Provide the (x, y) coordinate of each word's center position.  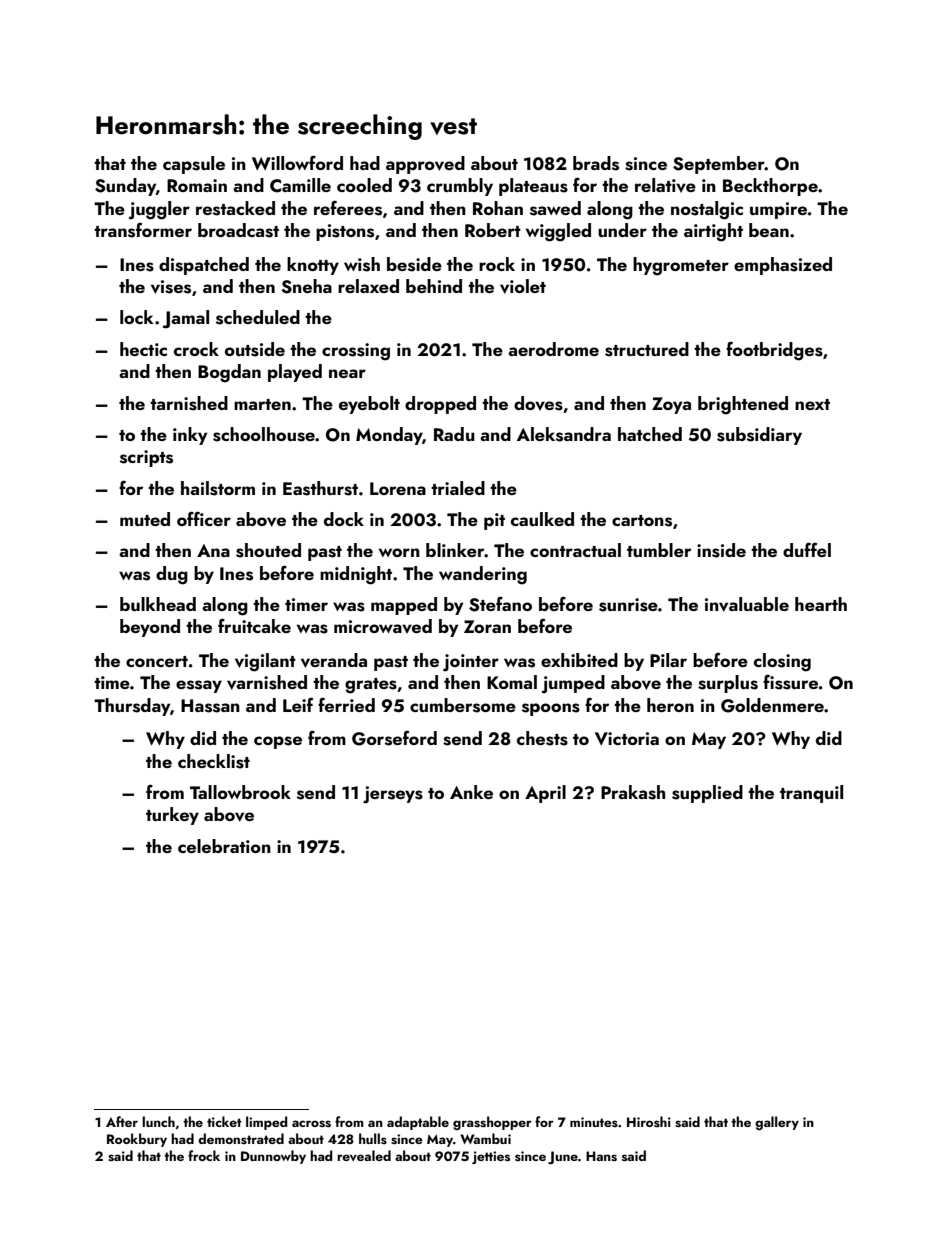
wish (362, 264)
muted (145, 519)
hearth (821, 604)
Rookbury (137, 1140)
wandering (483, 575)
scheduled (258, 317)
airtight (713, 232)
